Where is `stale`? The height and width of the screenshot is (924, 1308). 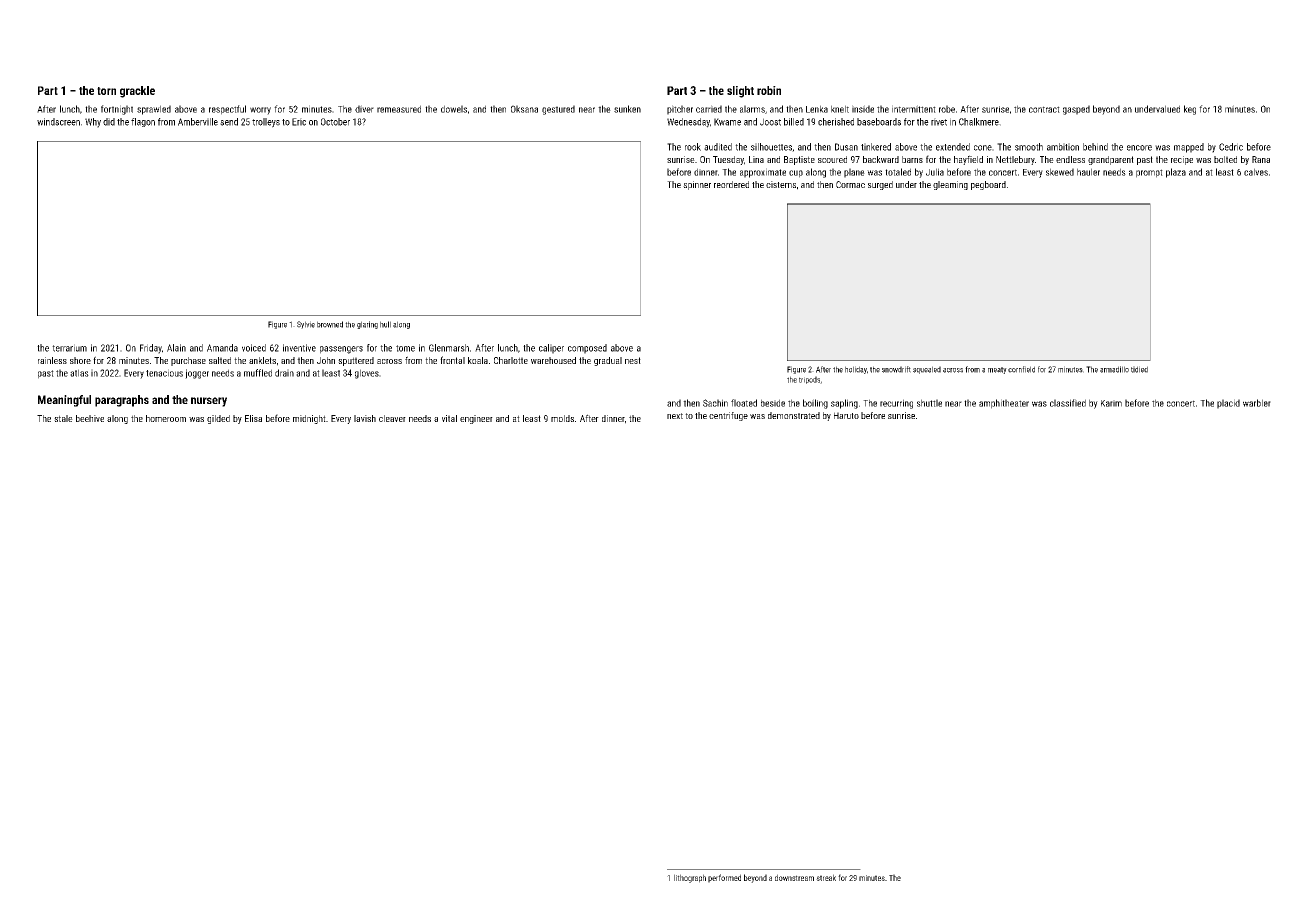
stale is located at coordinates (63, 418).
